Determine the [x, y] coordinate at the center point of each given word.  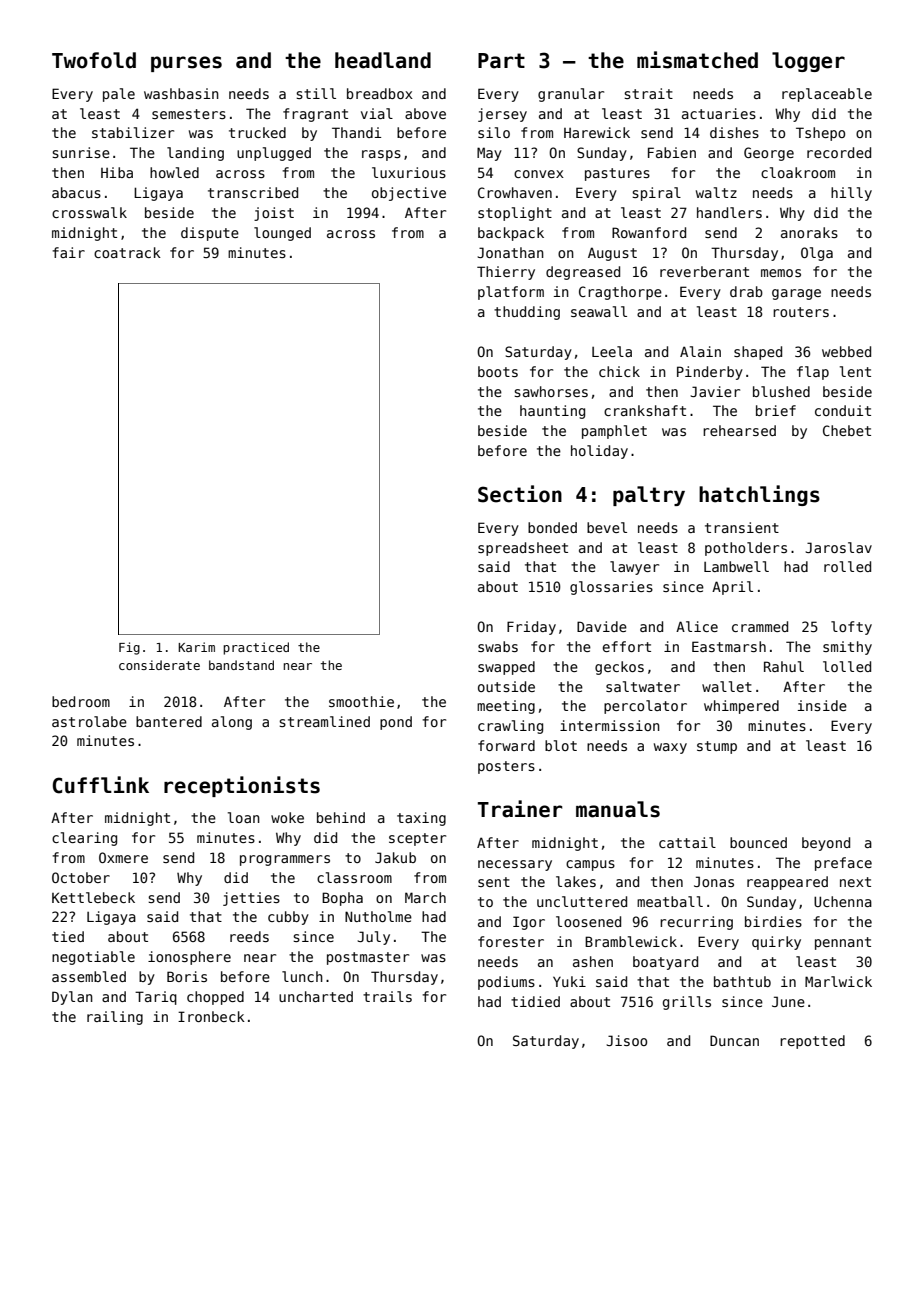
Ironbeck [211, 1016]
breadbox [380, 93]
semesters [189, 114]
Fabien [672, 152]
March [425, 897]
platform [511, 293]
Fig [129, 648]
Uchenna [843, 901]
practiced [256, 648]
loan [244, 817]
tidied [535, 1001]
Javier [715, 391]
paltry [649, 496]
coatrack [127, 252]
